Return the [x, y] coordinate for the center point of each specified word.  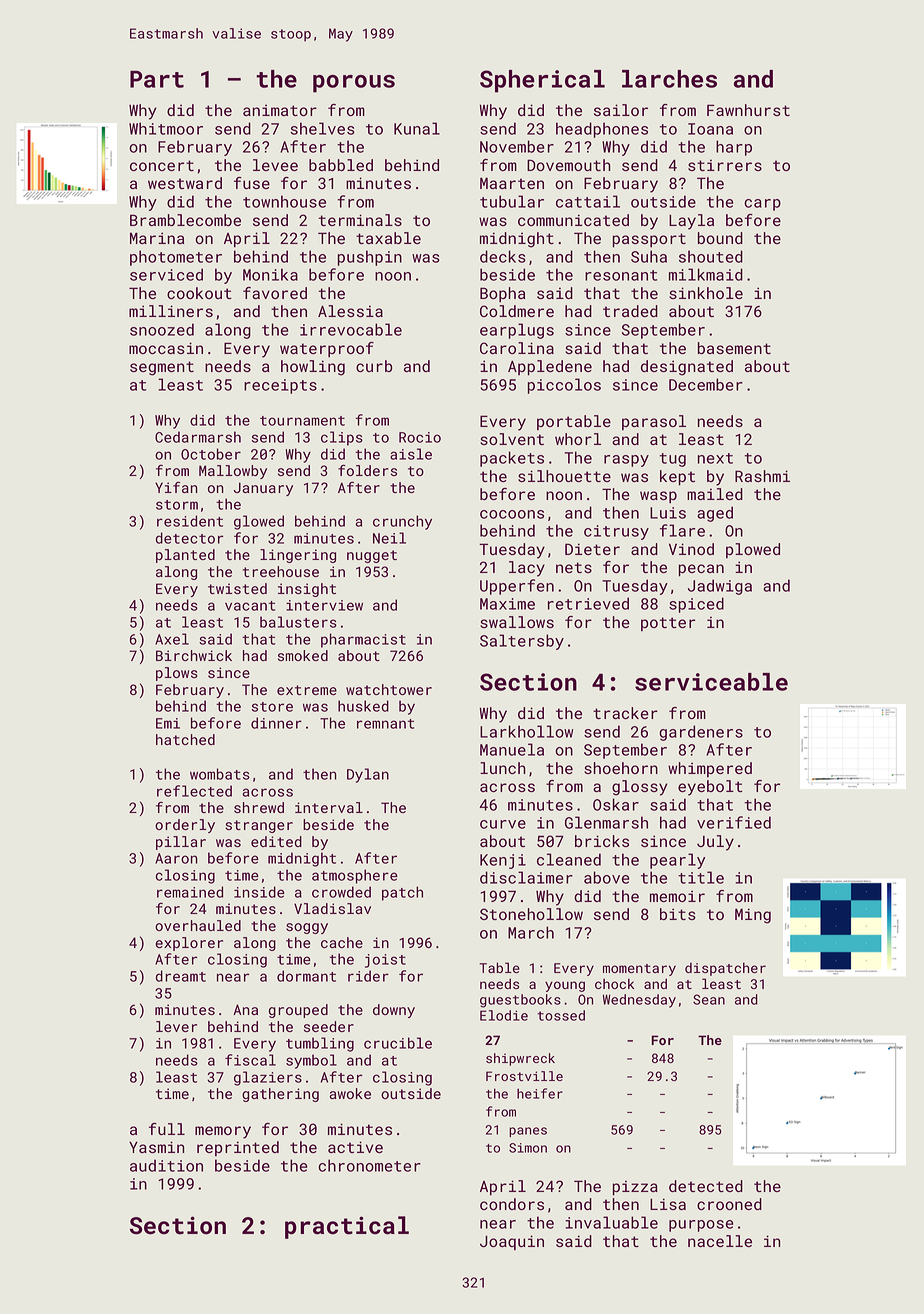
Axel [172, 639]
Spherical [542, 81]
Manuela [512, 749]
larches [669, 79]
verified [734, 822]
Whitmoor [166, 128]
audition [166, 1165]
